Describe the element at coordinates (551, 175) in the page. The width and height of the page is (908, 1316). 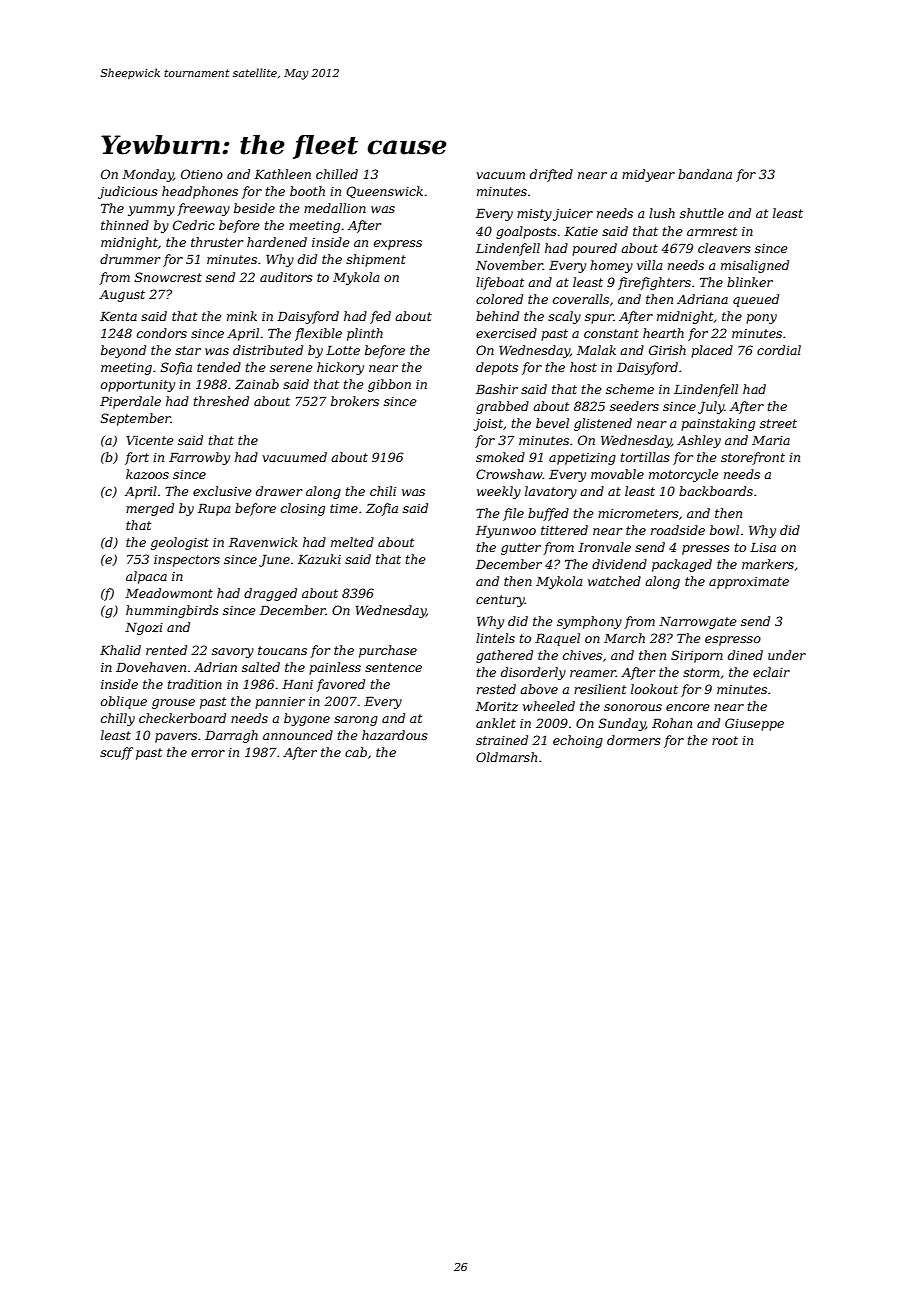
I see `drifted` at that location.
